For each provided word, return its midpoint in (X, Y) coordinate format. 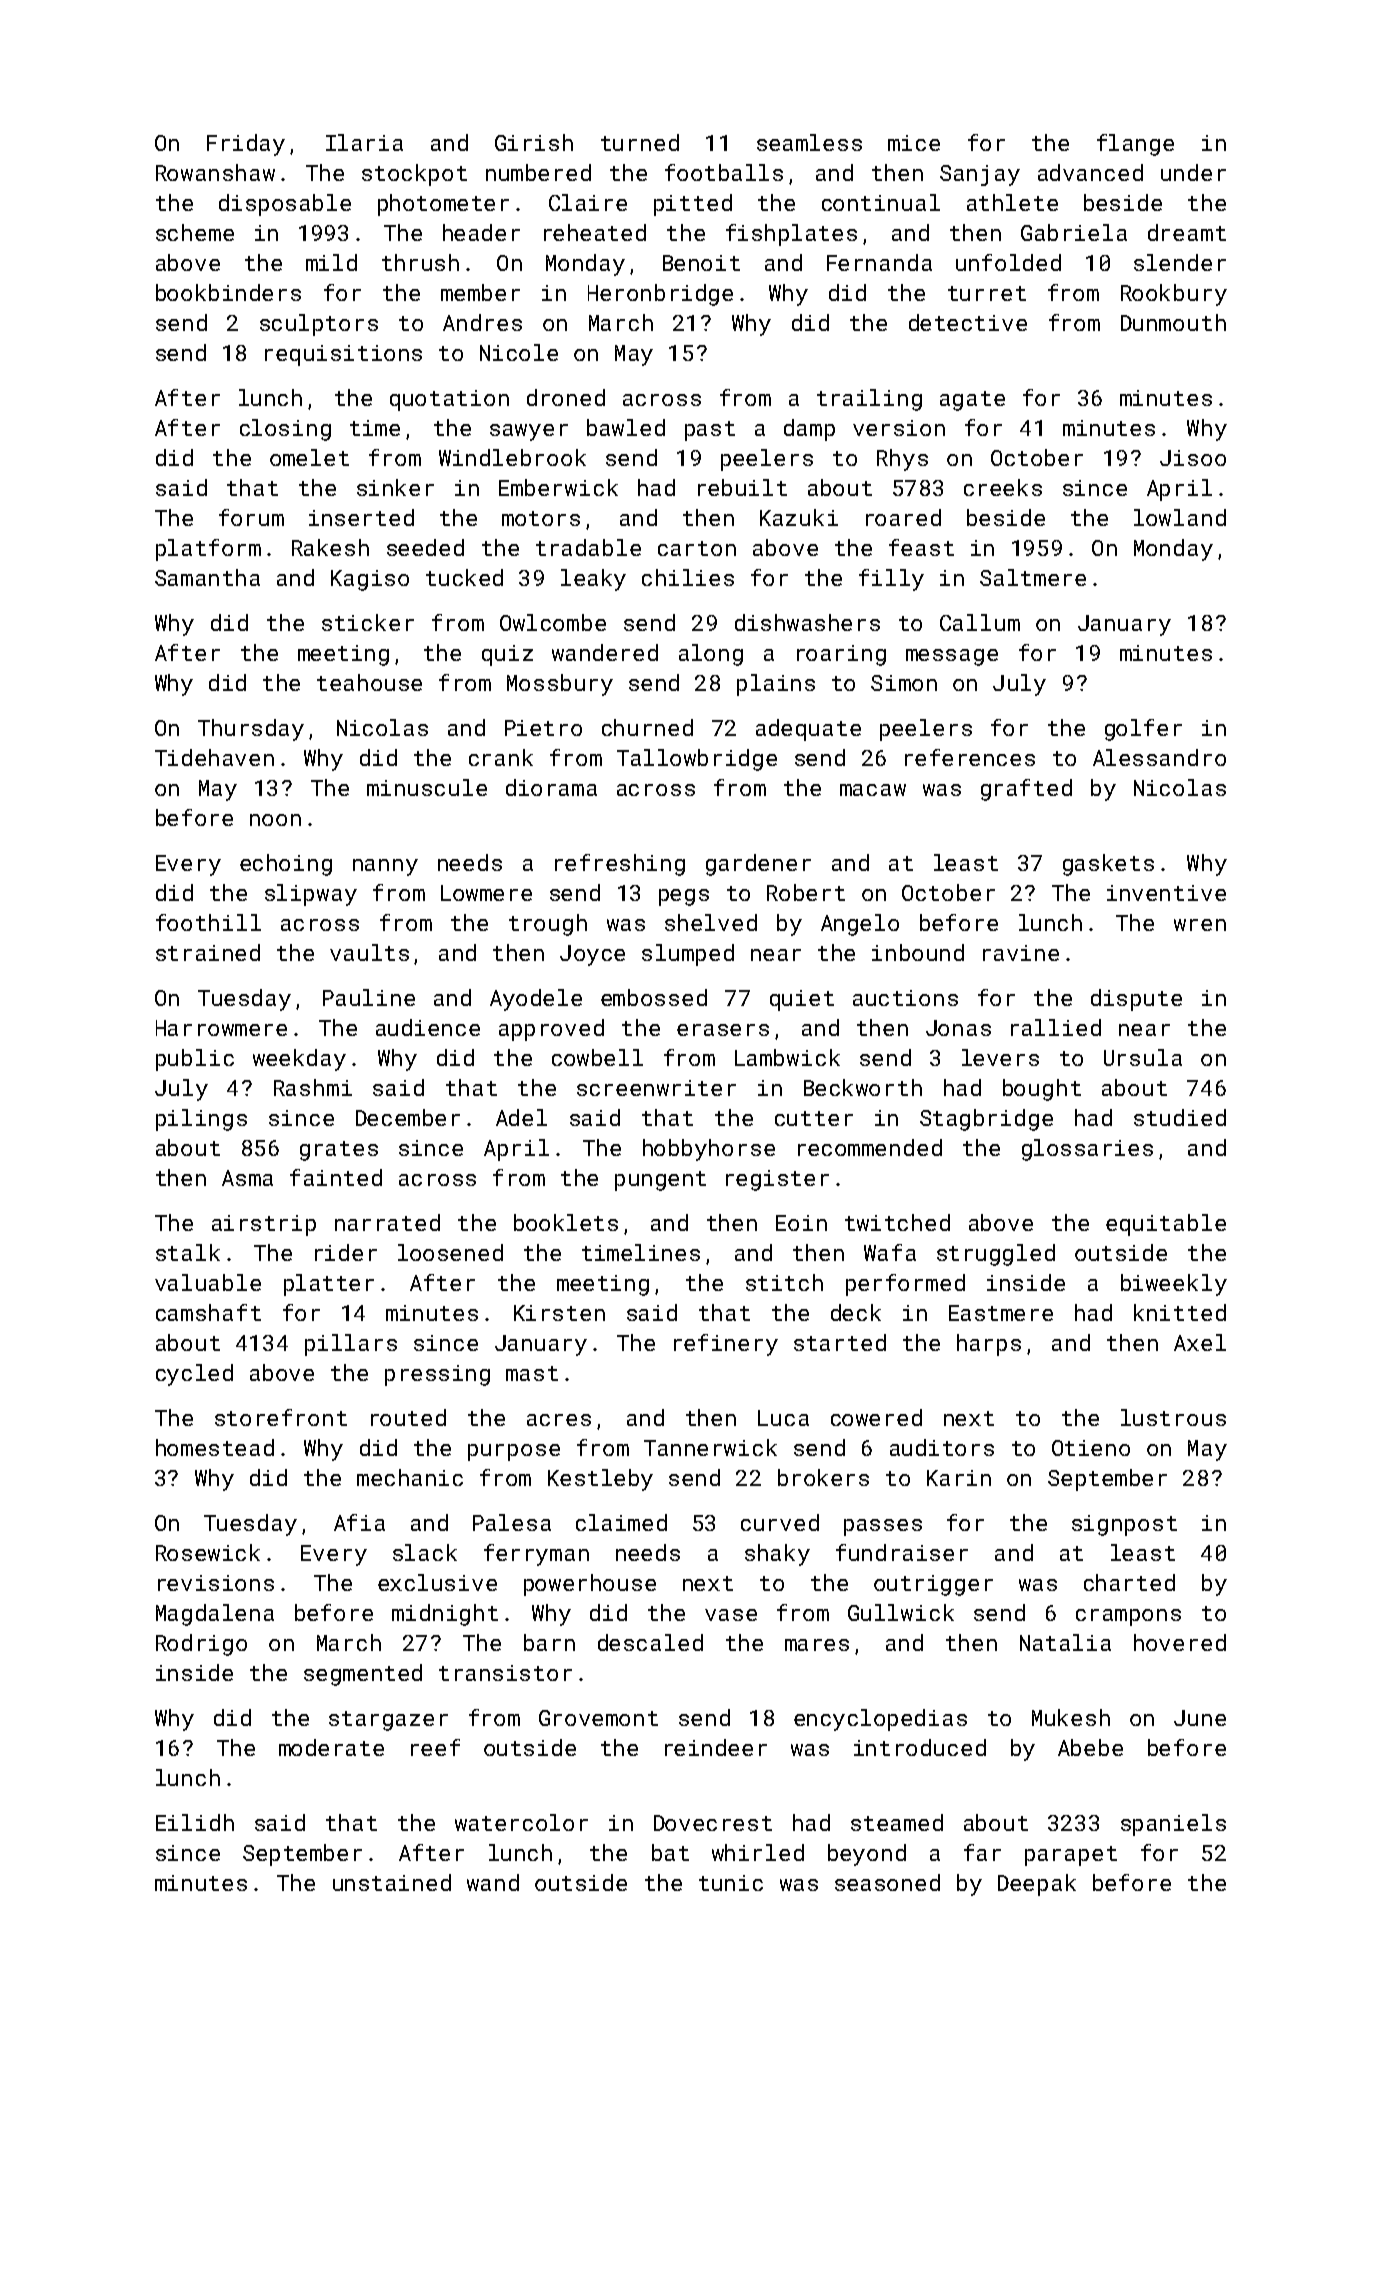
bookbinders (228, 292)
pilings (201, 1120)
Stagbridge (986, 1120)
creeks (1003, 487)
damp (809, 430)
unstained (392, 1882)
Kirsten (559, 1313)
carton (697, 548)
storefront (281, 1417)
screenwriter (656, 1088)
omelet (309, 457)
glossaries (1087, 1150)
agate (972, 401)
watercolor (521, 1822)
